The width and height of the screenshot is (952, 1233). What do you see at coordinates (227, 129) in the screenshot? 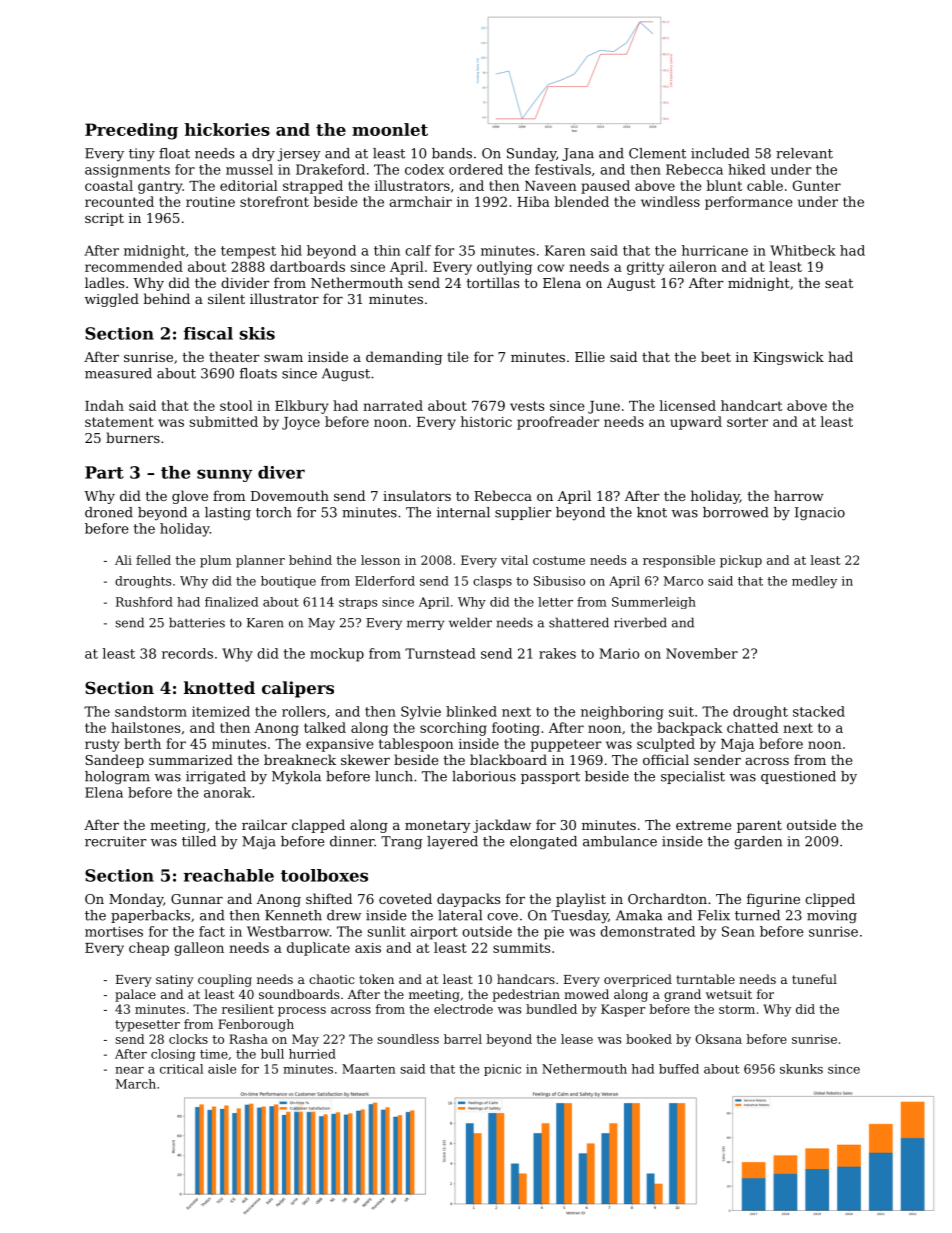
I see `hickories` at bounding box center [227, 129].
